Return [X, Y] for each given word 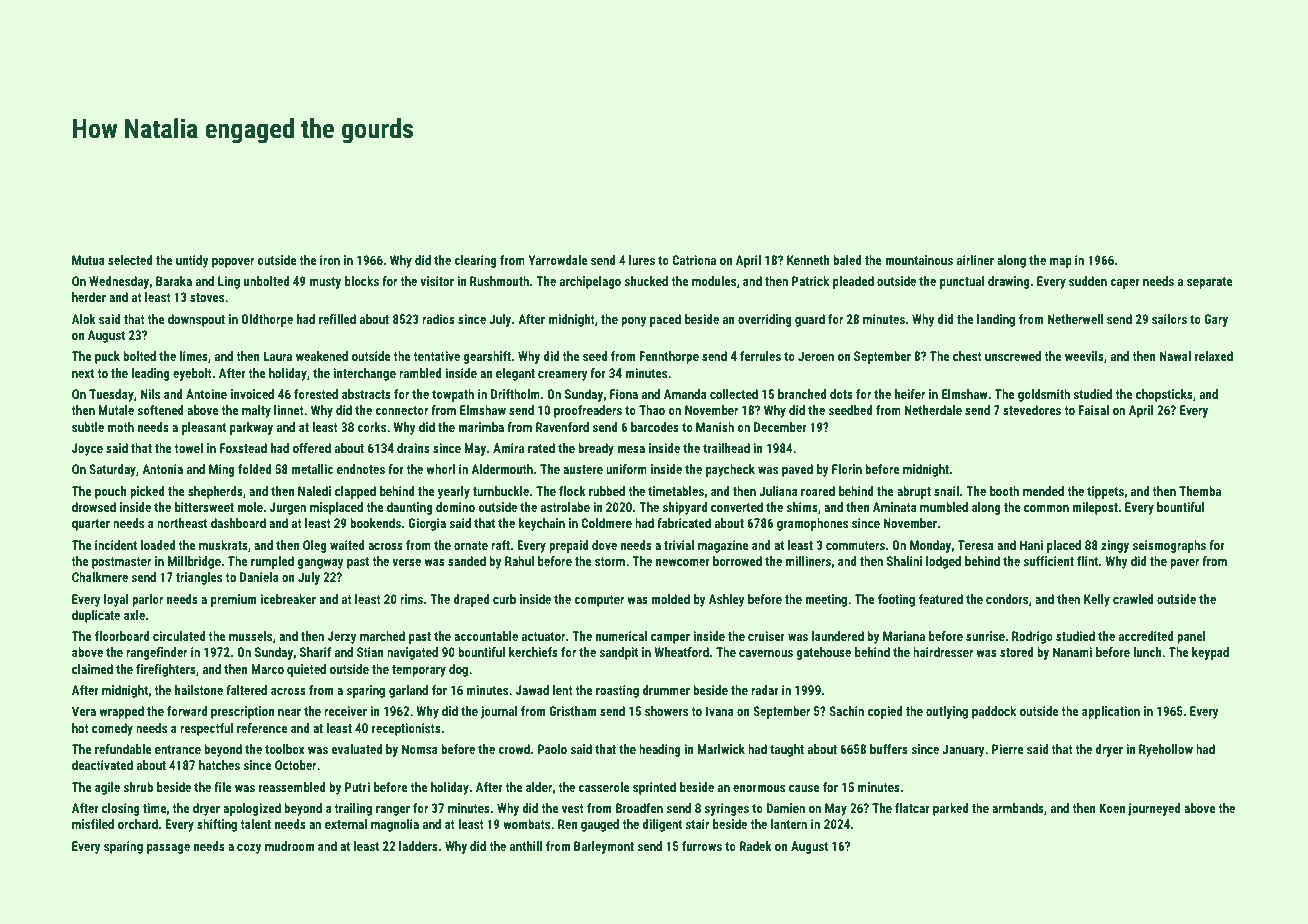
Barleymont [604, 847]
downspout [196, 320]
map [1061, 263]
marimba [481, 427]
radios [438, 319]
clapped [355, 492]
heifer [910, 394]
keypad [1210, 653]
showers [666, 711]
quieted [306, 670]
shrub [138, 787]
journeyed [1154, 809]
